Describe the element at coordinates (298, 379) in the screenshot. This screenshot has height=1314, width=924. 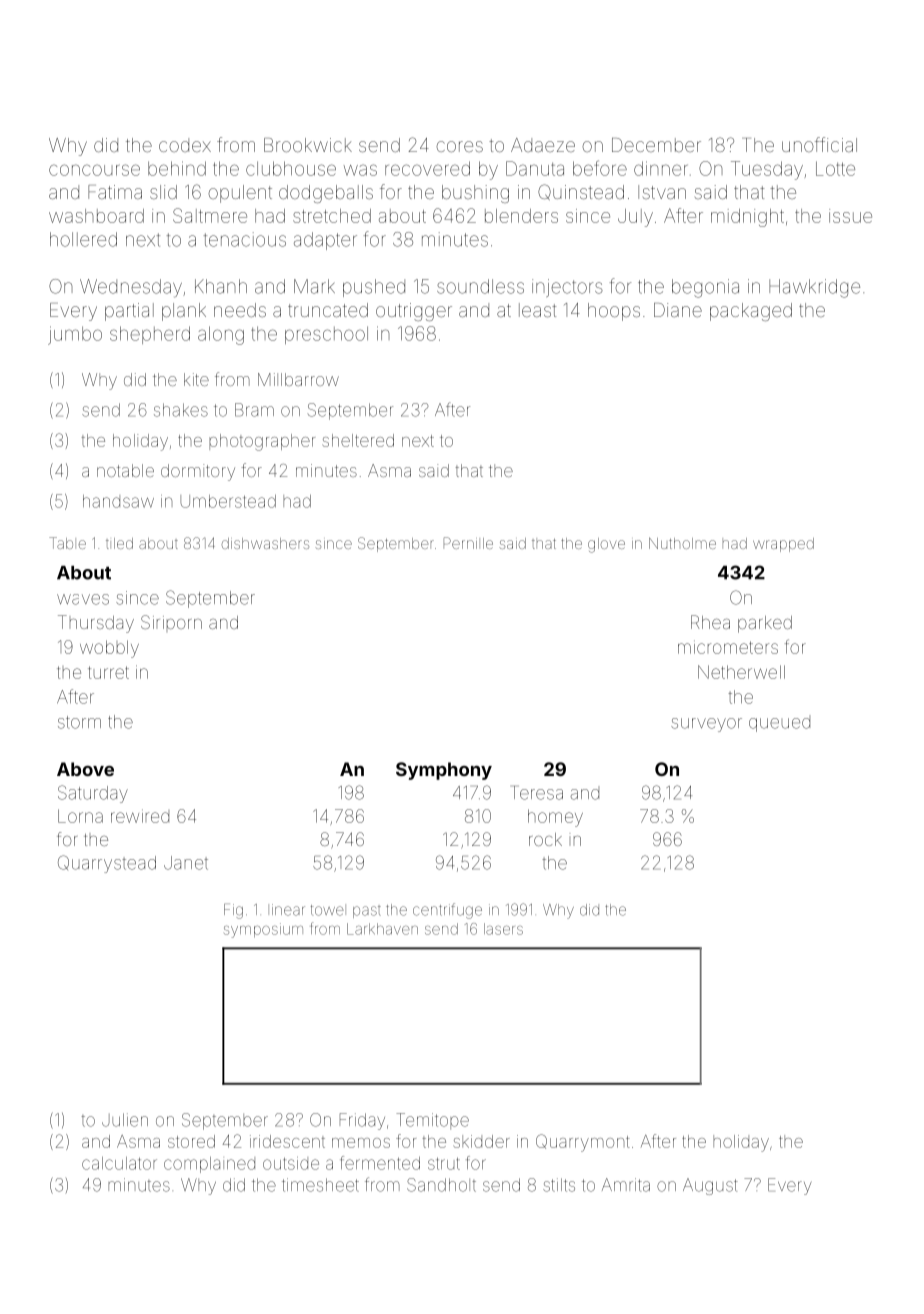
I see `Millbarrow` at that location.
